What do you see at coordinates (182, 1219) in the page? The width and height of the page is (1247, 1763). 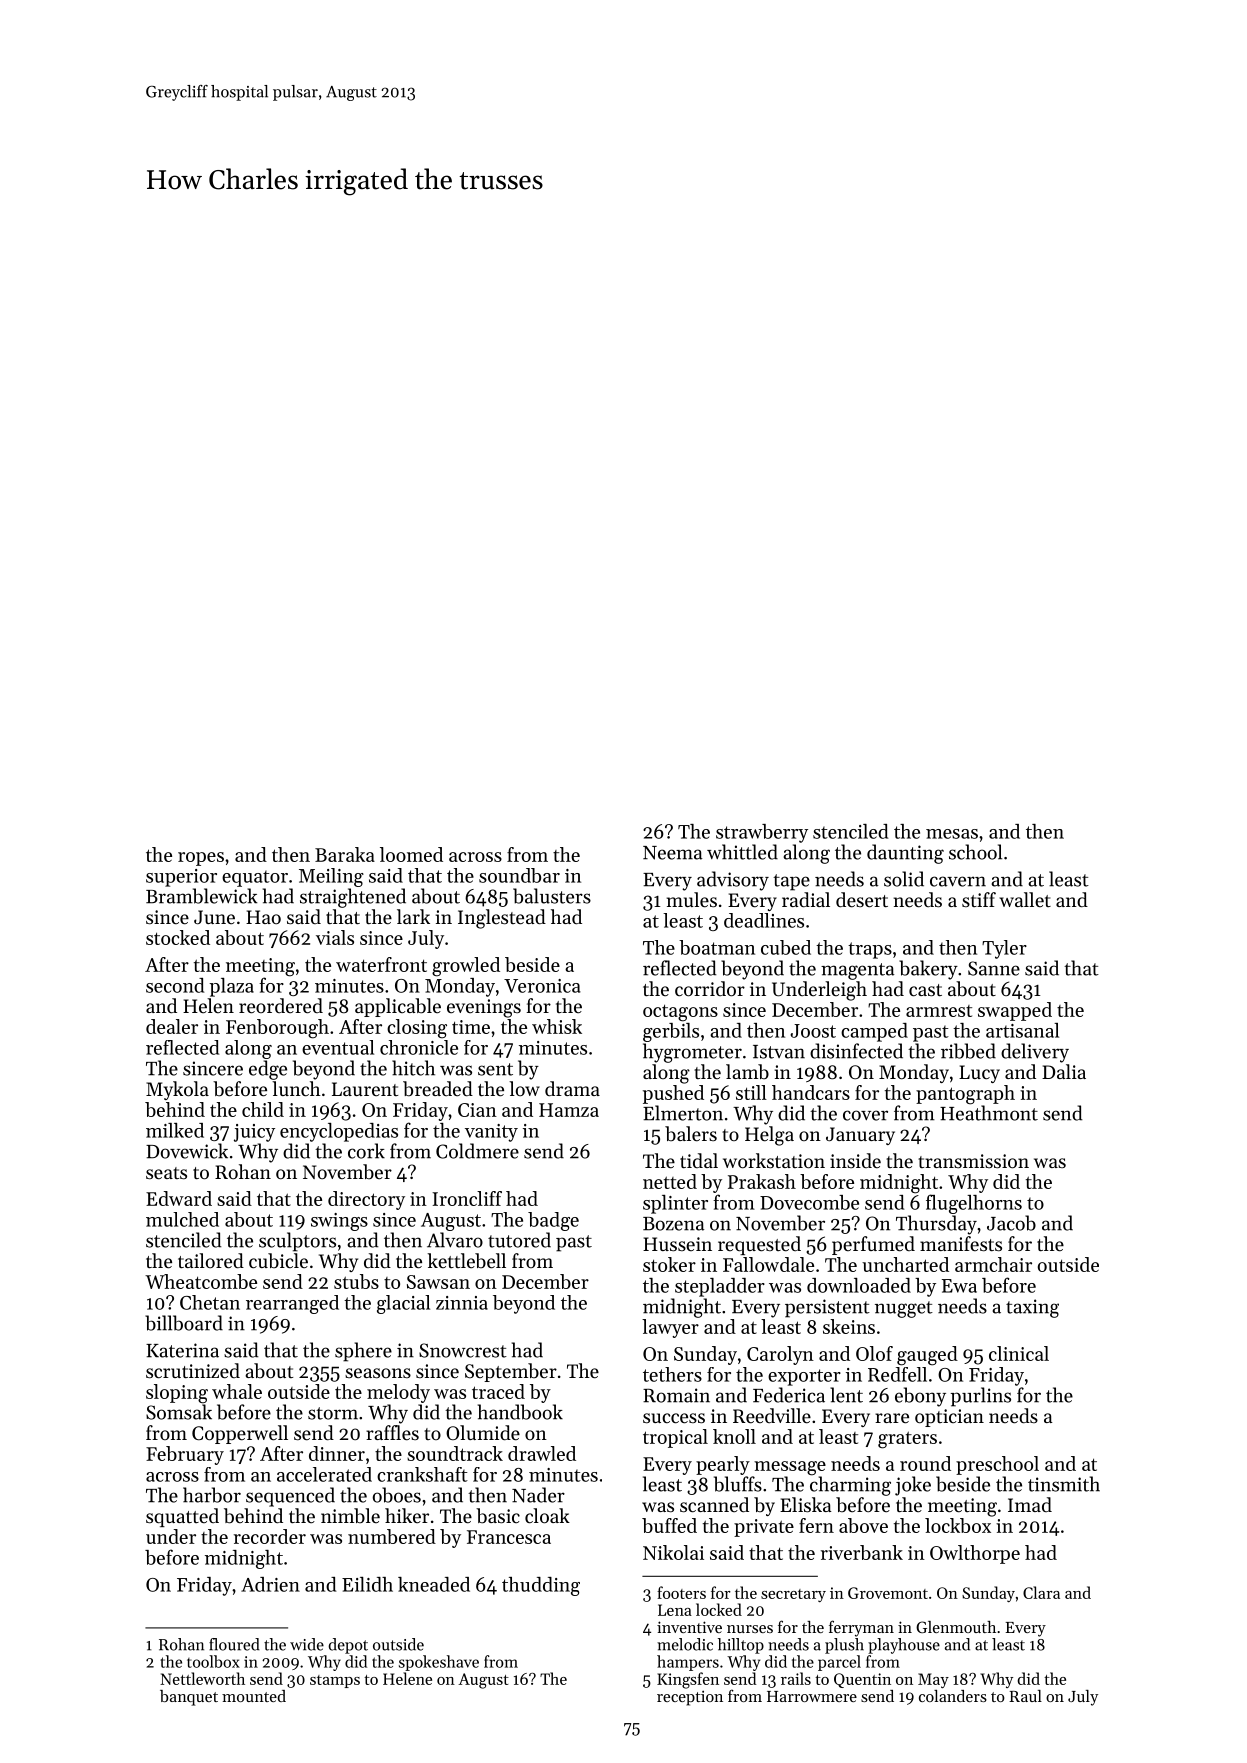 I see `mulched` at bounding box center [182, 1219].
